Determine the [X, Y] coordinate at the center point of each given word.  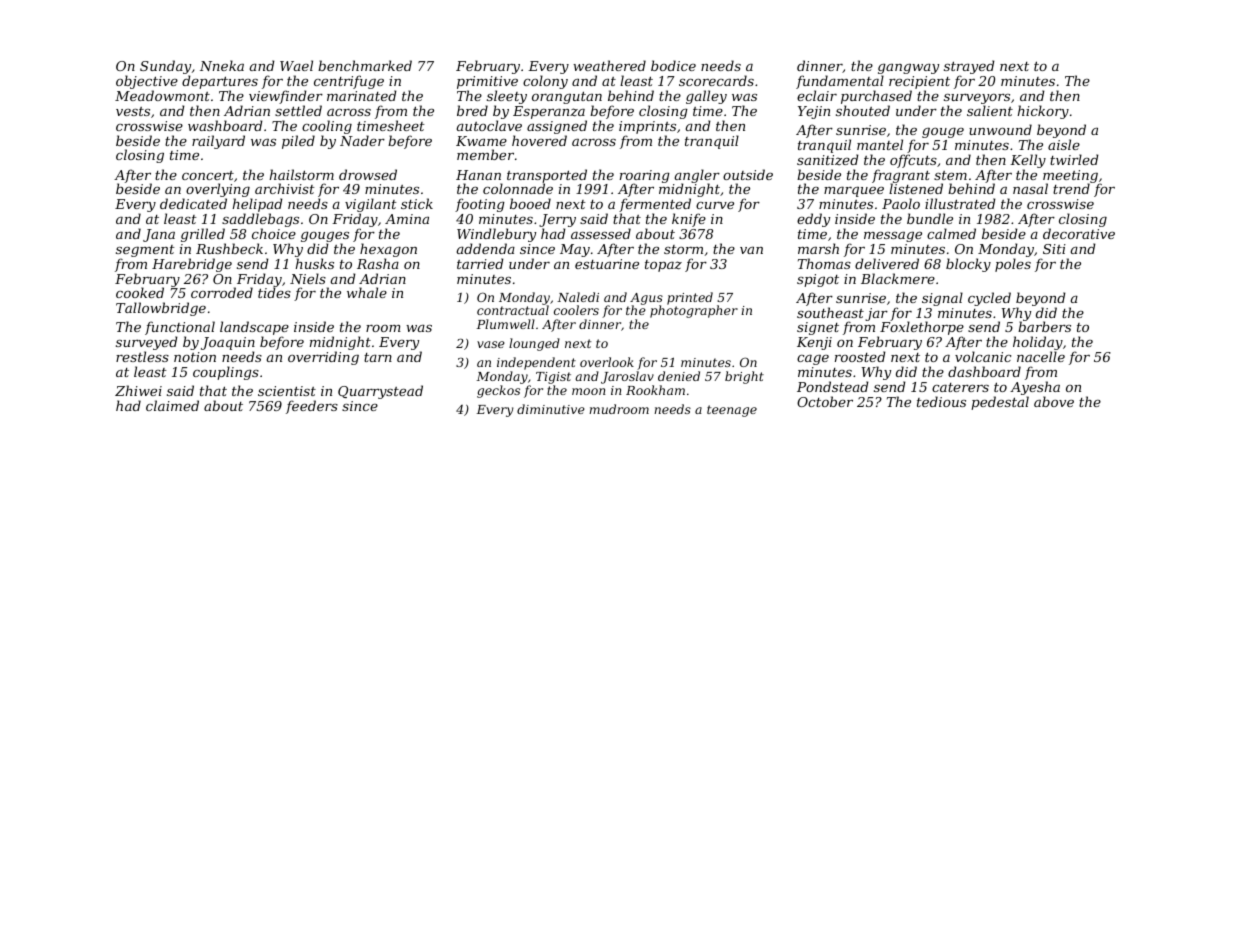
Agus [646, 299]
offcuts [913, 161]
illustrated [960, 203]
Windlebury [496, 235]
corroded [222, 292]
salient [990, 110]
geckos [498, 391]
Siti [1054, 249]
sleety [507, 97]
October [825, 401]
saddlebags [260, 220]
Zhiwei [138, 390]
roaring [645, 177]
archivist [285, 188]
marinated [362, 95]
